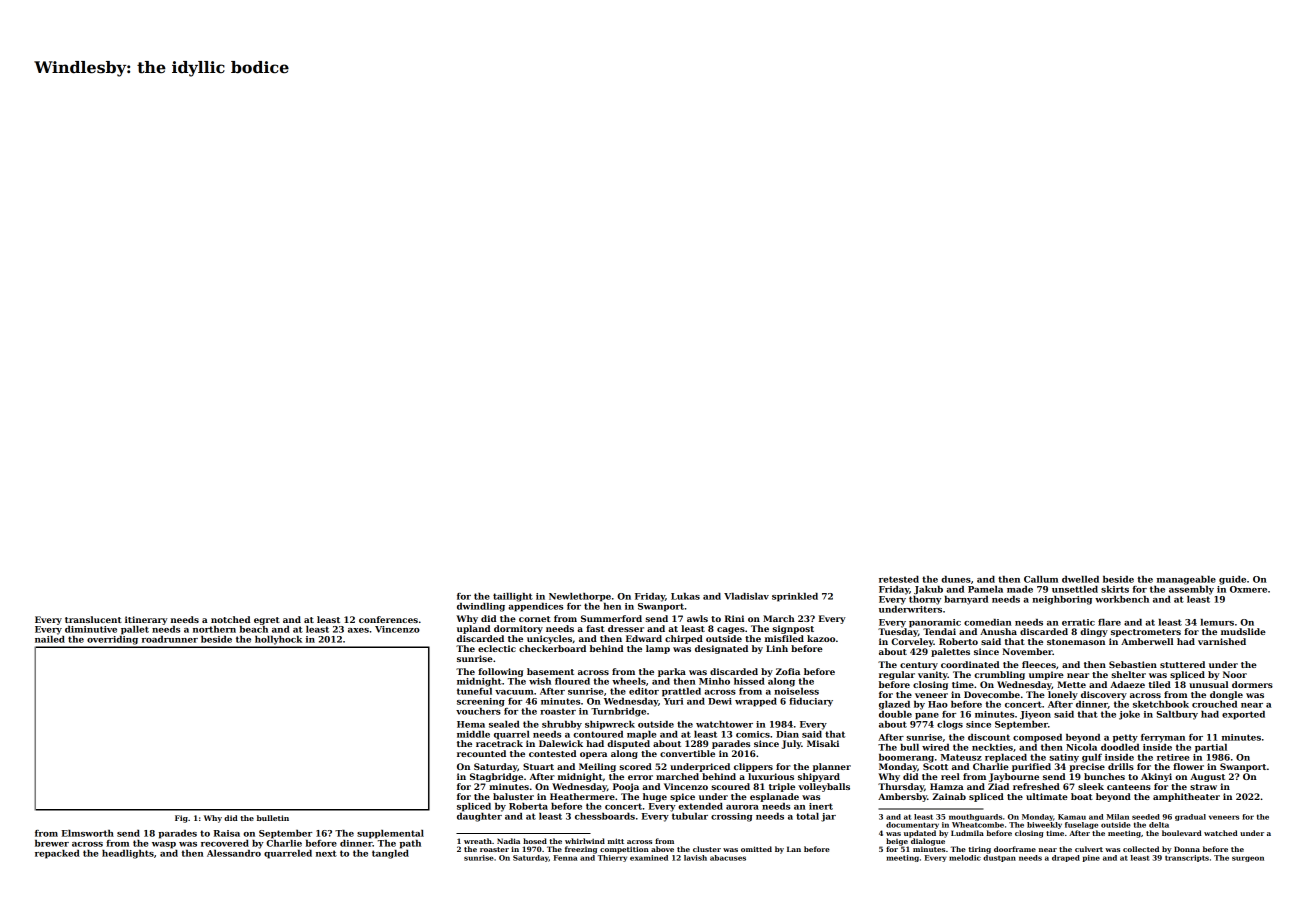 Image resolution: width=1308 pixels, height=924 pixels. What do you see at coordinates (57, 854) in the screenshot?
I see `repacked` at bounding box center [57, 854].
